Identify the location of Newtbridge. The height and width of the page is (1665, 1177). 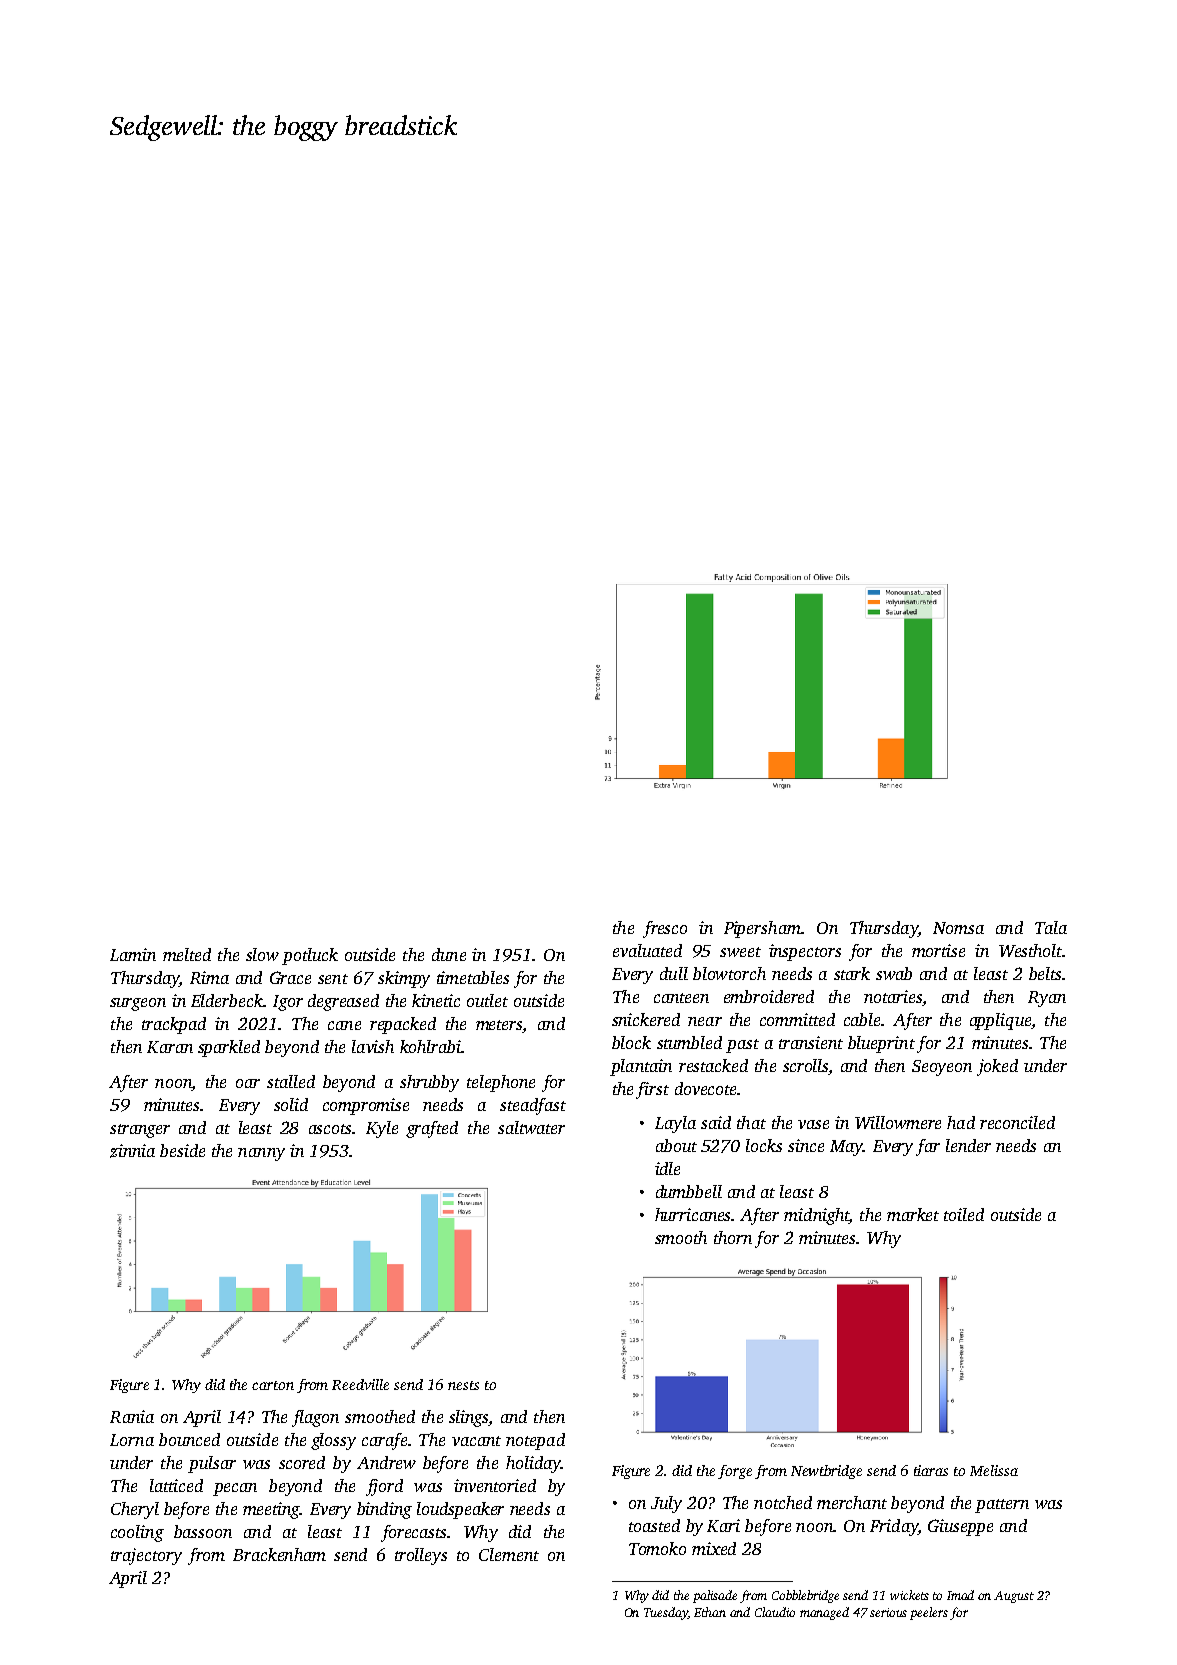
(826, 1472).
